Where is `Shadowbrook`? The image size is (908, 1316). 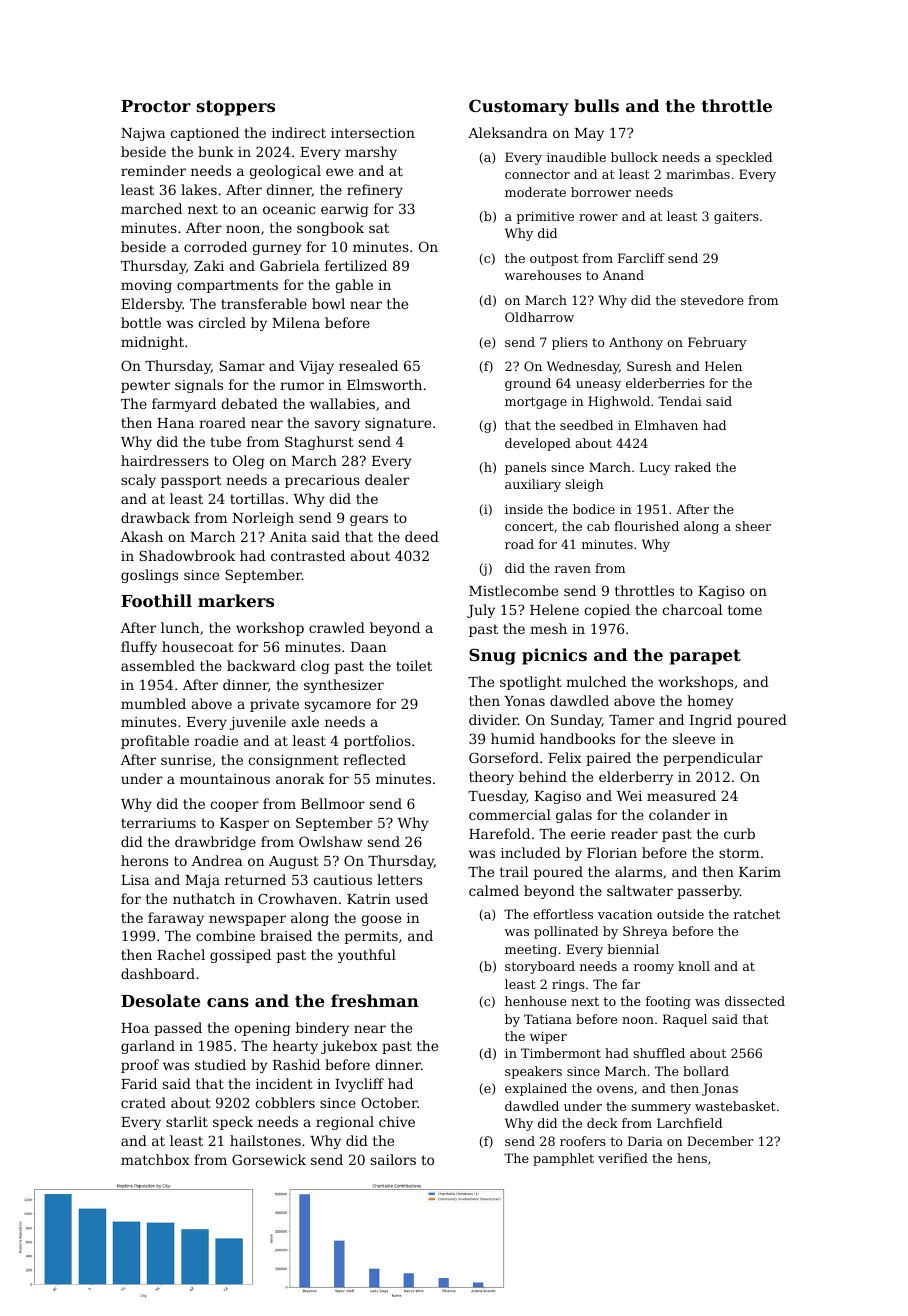 Shadowbrook is located at coordinates (187, 555).
